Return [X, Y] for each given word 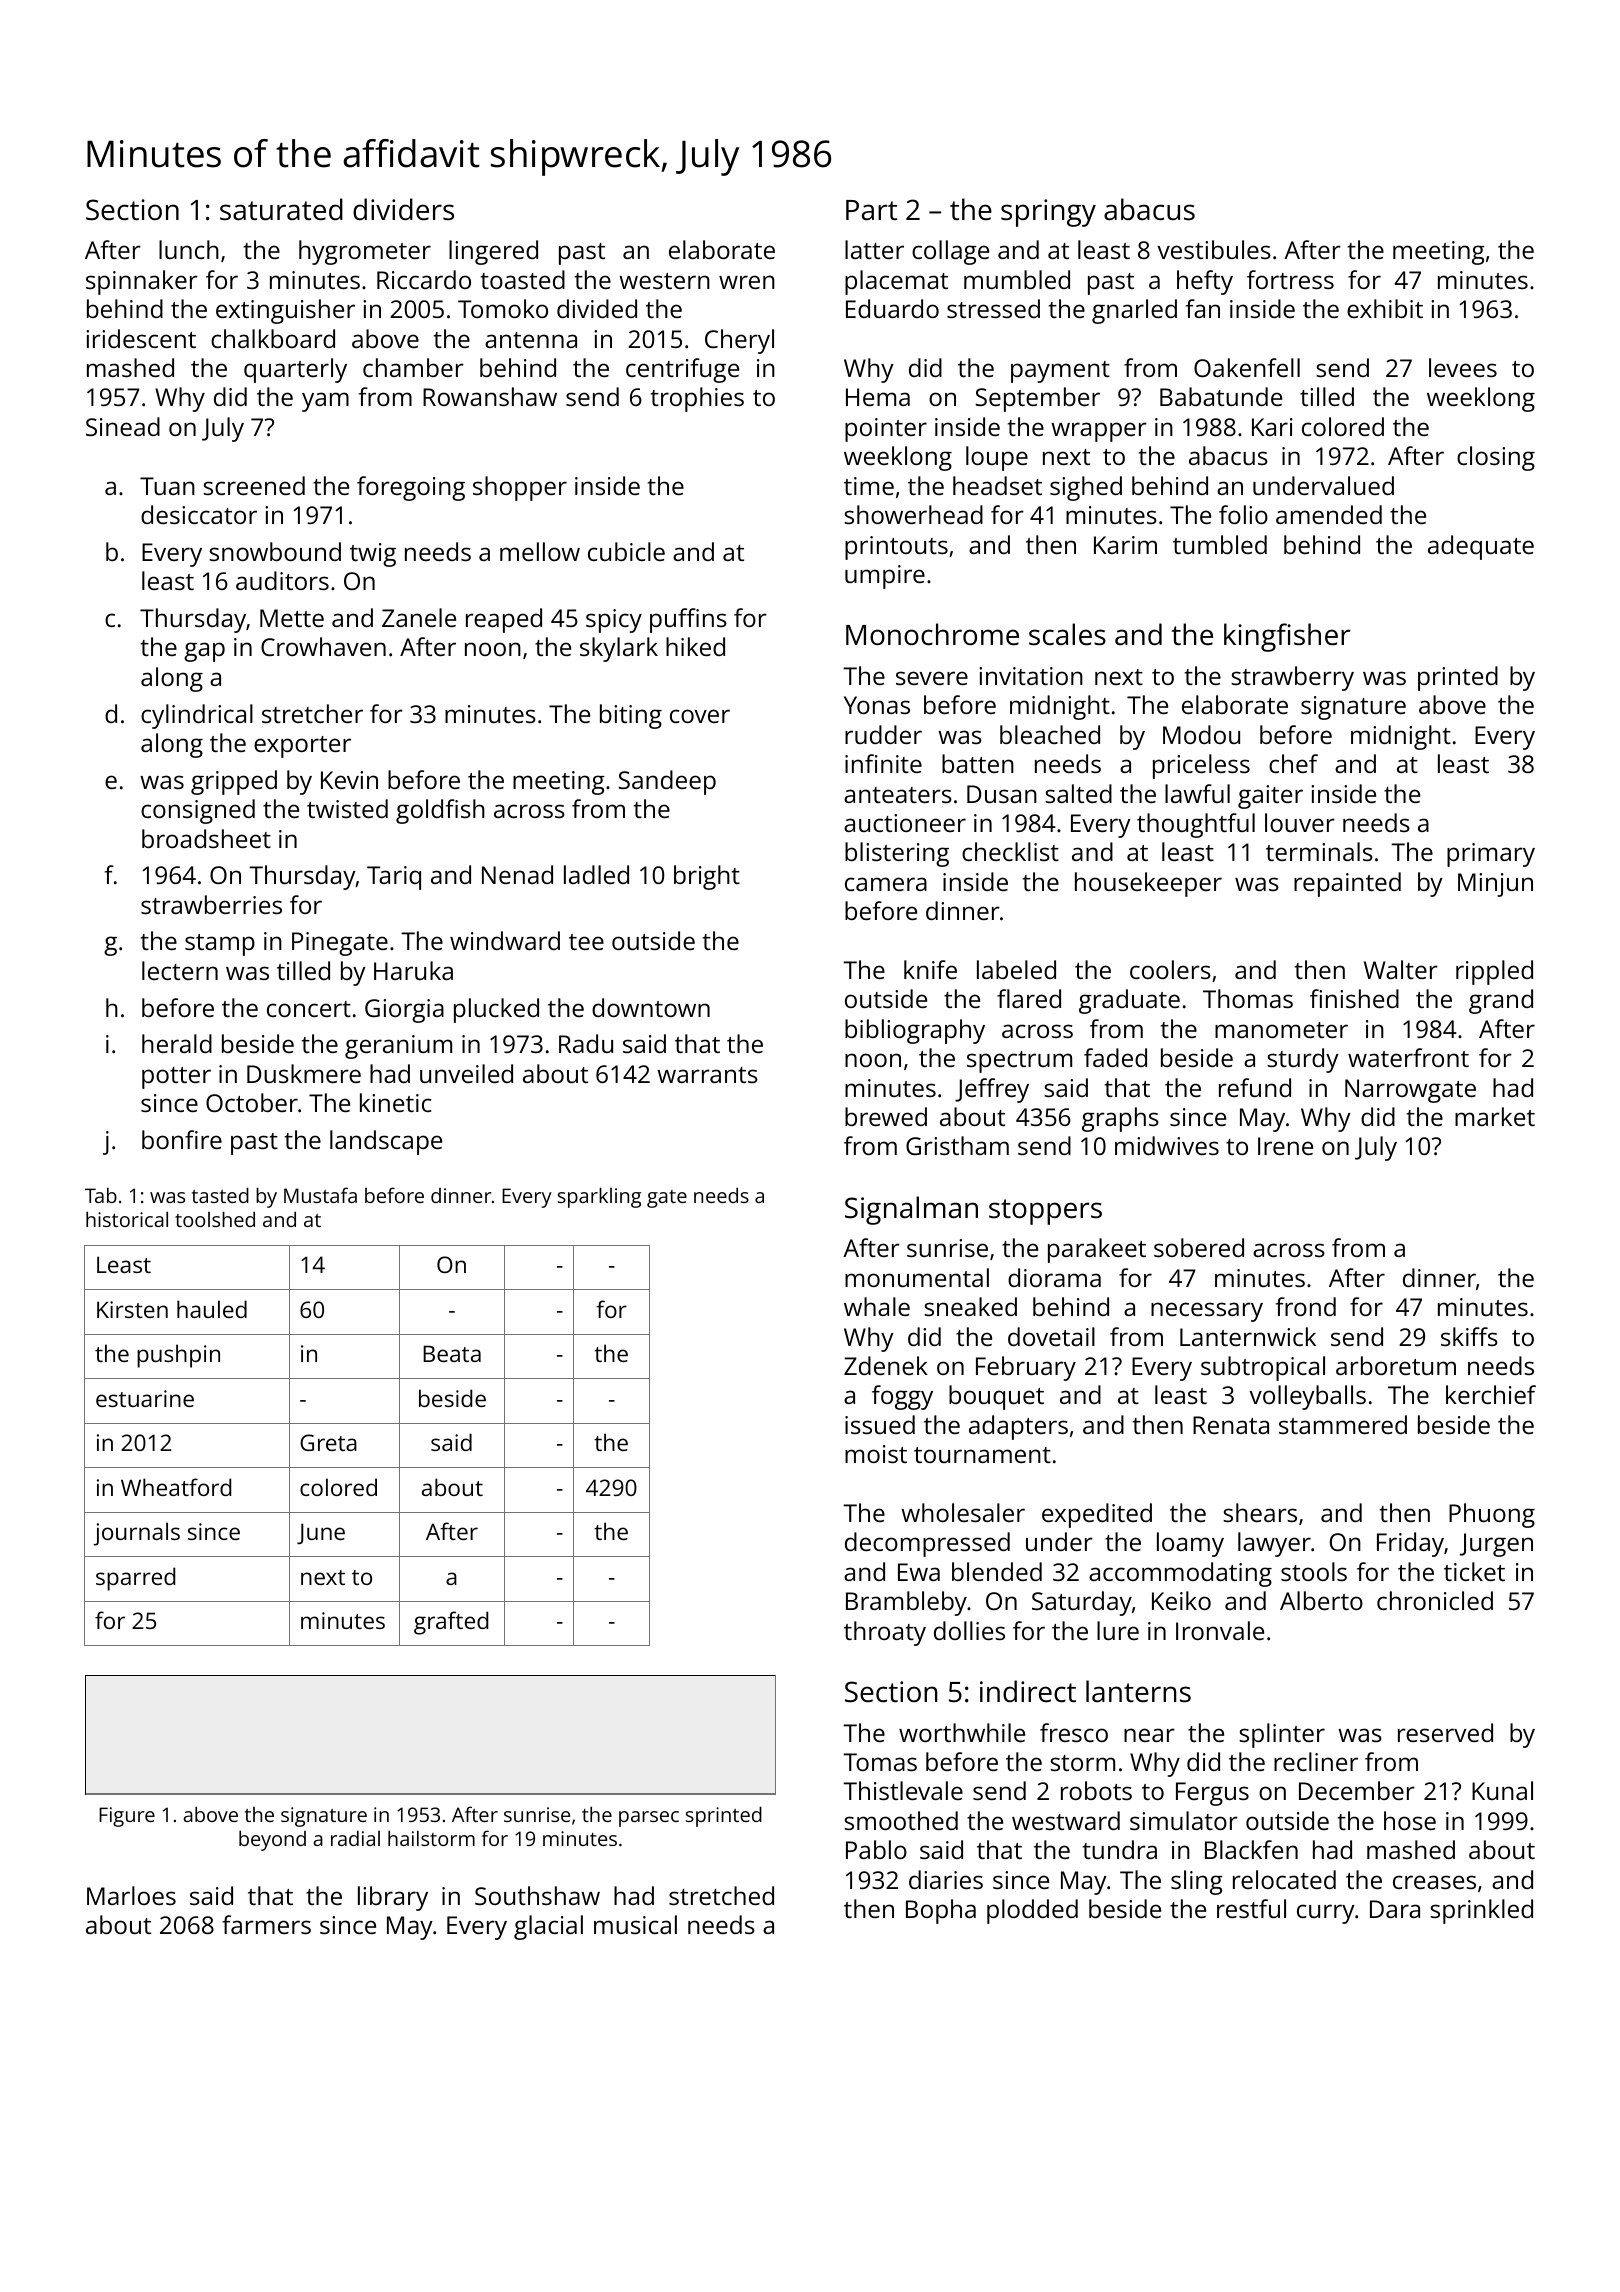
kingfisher [1287, 637]
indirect [1028, 1691]
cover [700, 716]
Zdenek [886, 1365]
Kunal [1502, 1790]
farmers [266, 1924]
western [664, 281]
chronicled [1435, 1600]
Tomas [880, 1762]
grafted [451, 1623]
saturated [281, 209]
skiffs [1469, 1336]
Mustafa [320, 1195]
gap [204, 652]
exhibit [1385, 308]
